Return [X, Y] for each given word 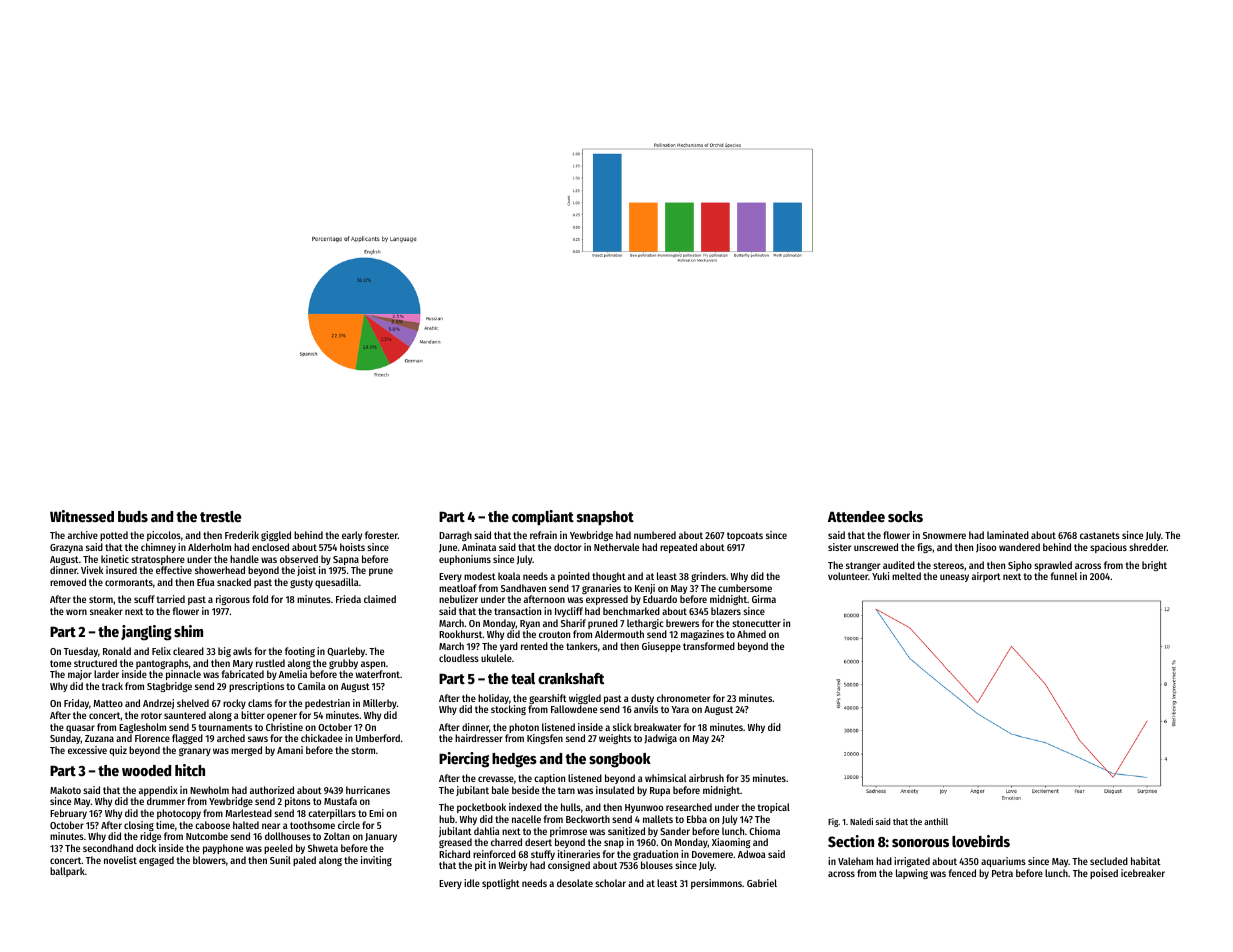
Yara [680, 709]
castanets [1100, 535]
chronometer [683, 698]
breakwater [657, 727]
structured [95, 663]
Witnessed [82, 516]
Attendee [856, 516]
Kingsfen [545, 739]
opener [282, 717]
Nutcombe [207, 836]
